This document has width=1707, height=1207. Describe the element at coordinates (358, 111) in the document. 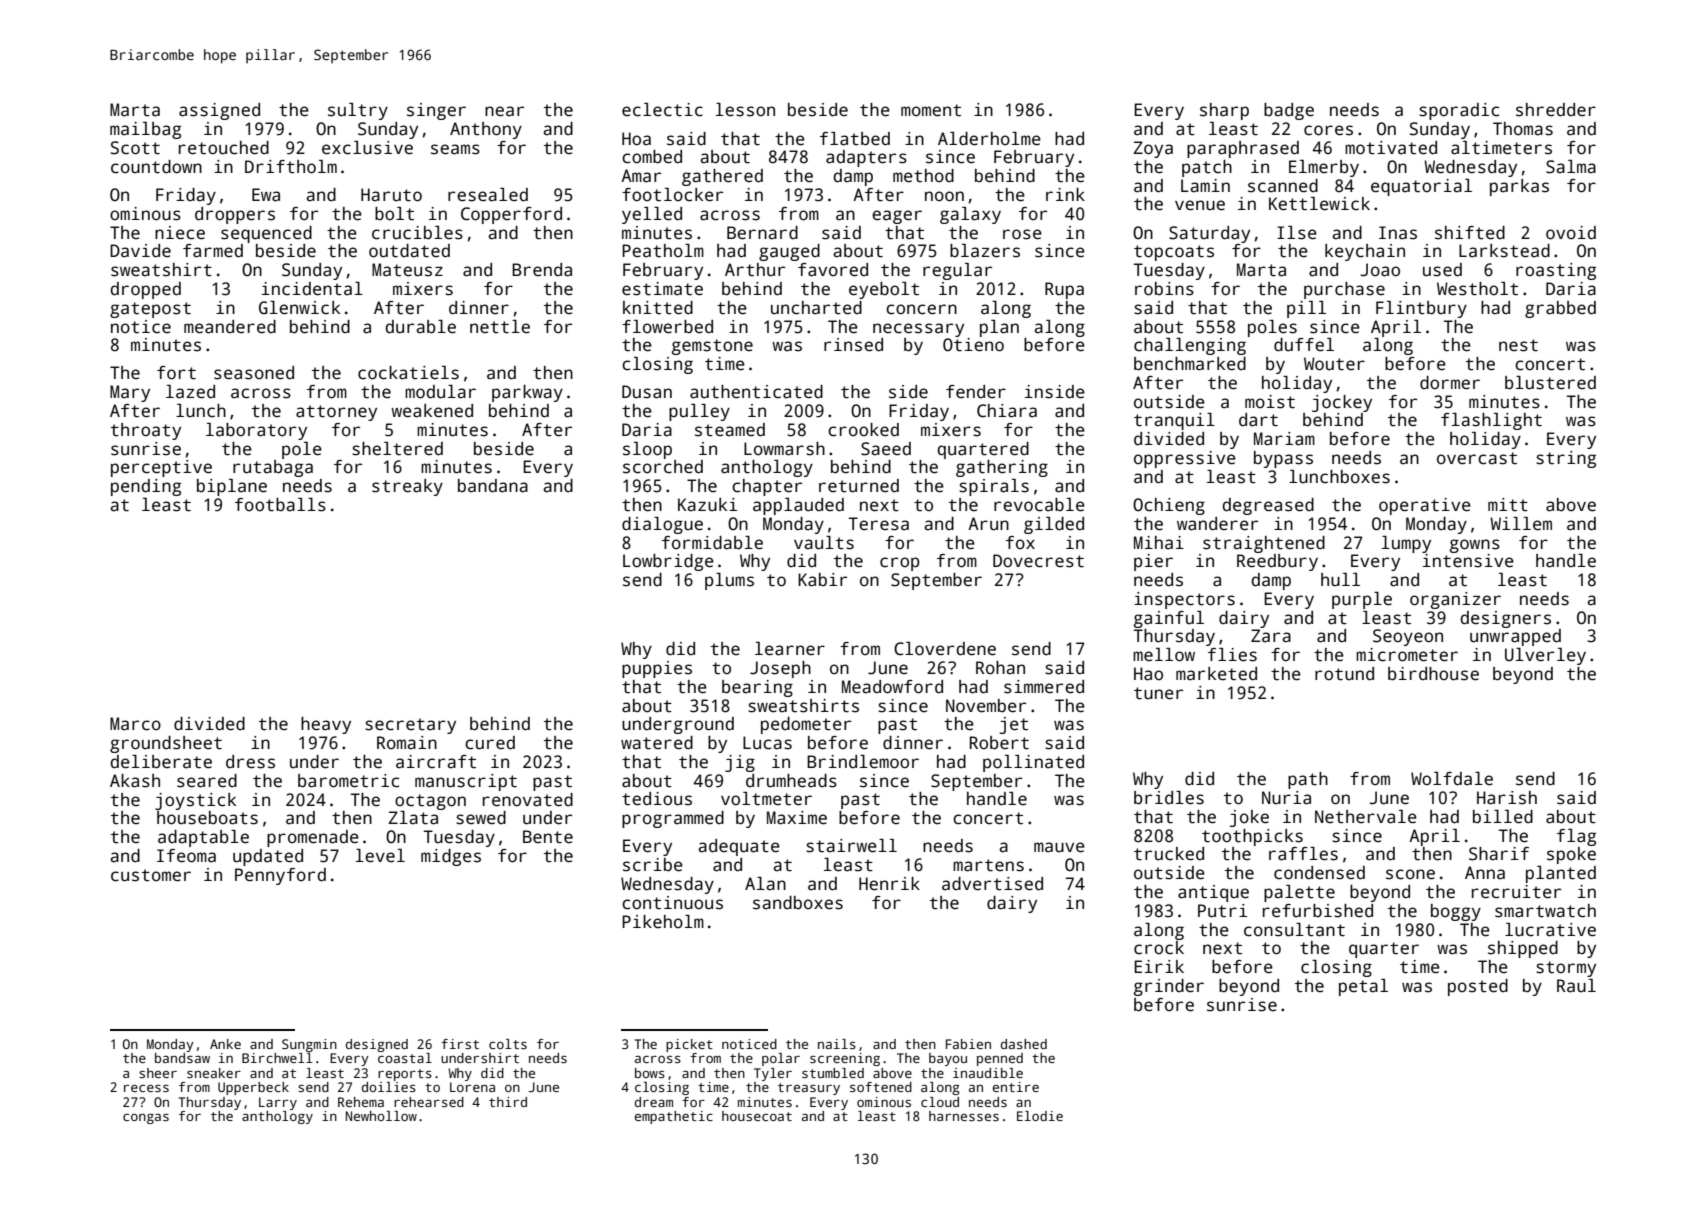

I see `sultry` at that location.
